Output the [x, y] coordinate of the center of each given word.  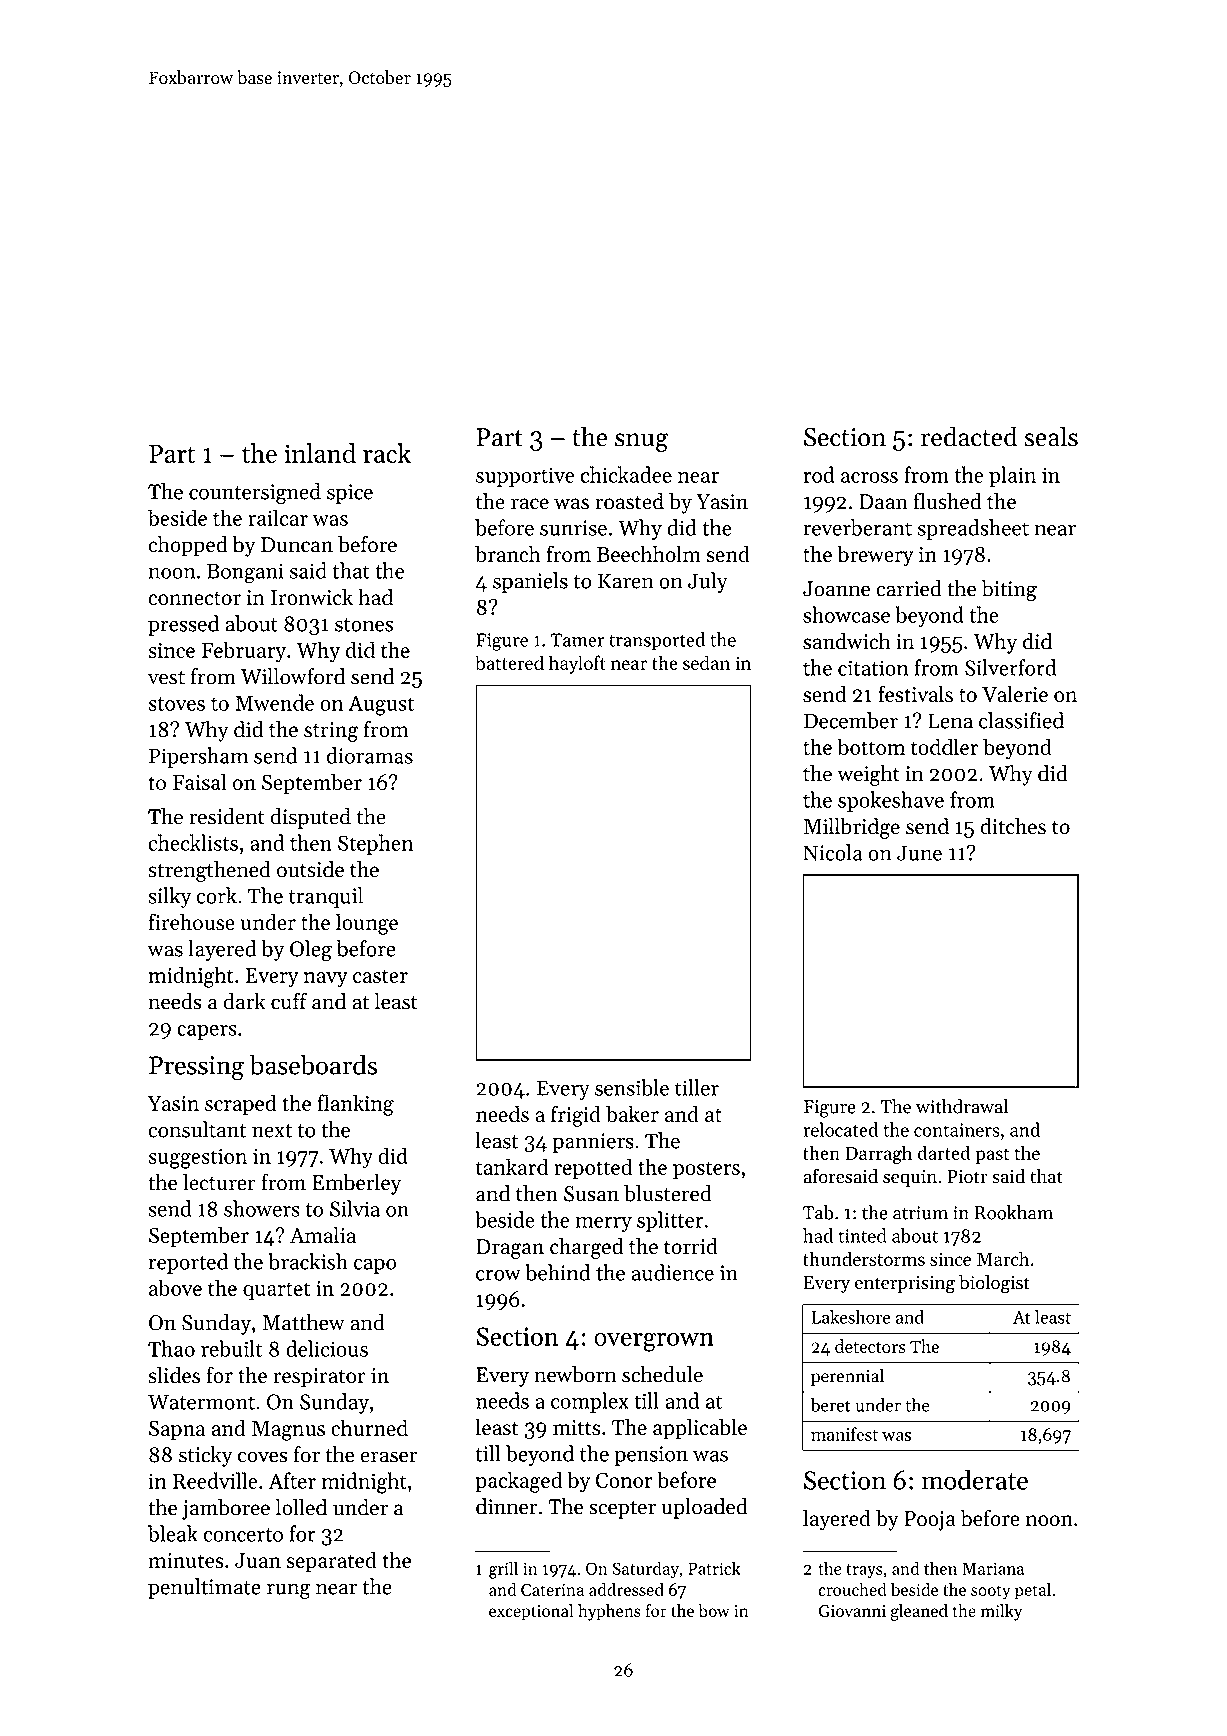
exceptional [531, 1612]
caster [380, 976]
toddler [944, 746]
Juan [258, 1560]
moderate [974, 1480]
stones [364, 625]
